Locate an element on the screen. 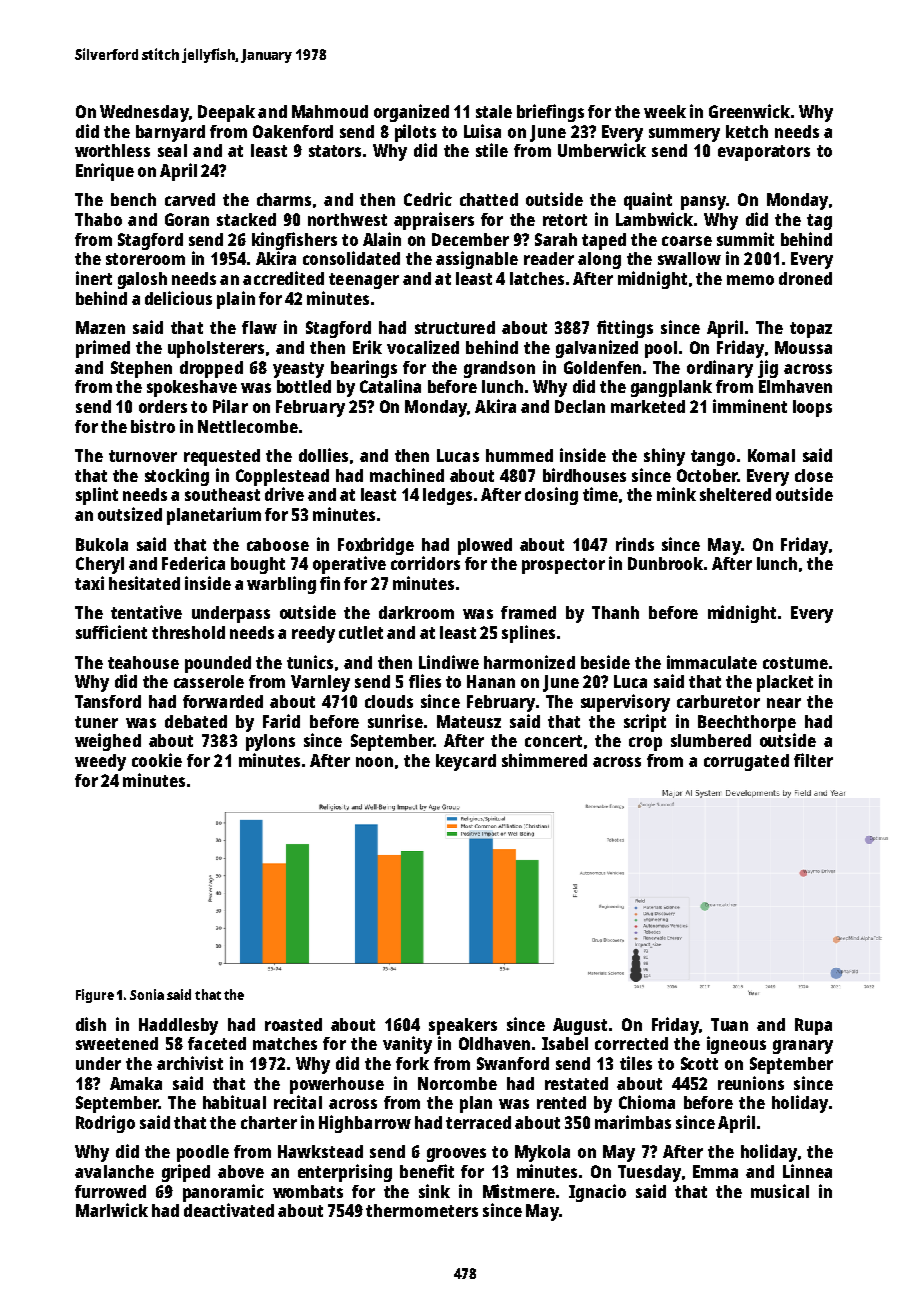 The width and height of the screenshot is (908, 1316). stale is located at coordinates (494, 111).
